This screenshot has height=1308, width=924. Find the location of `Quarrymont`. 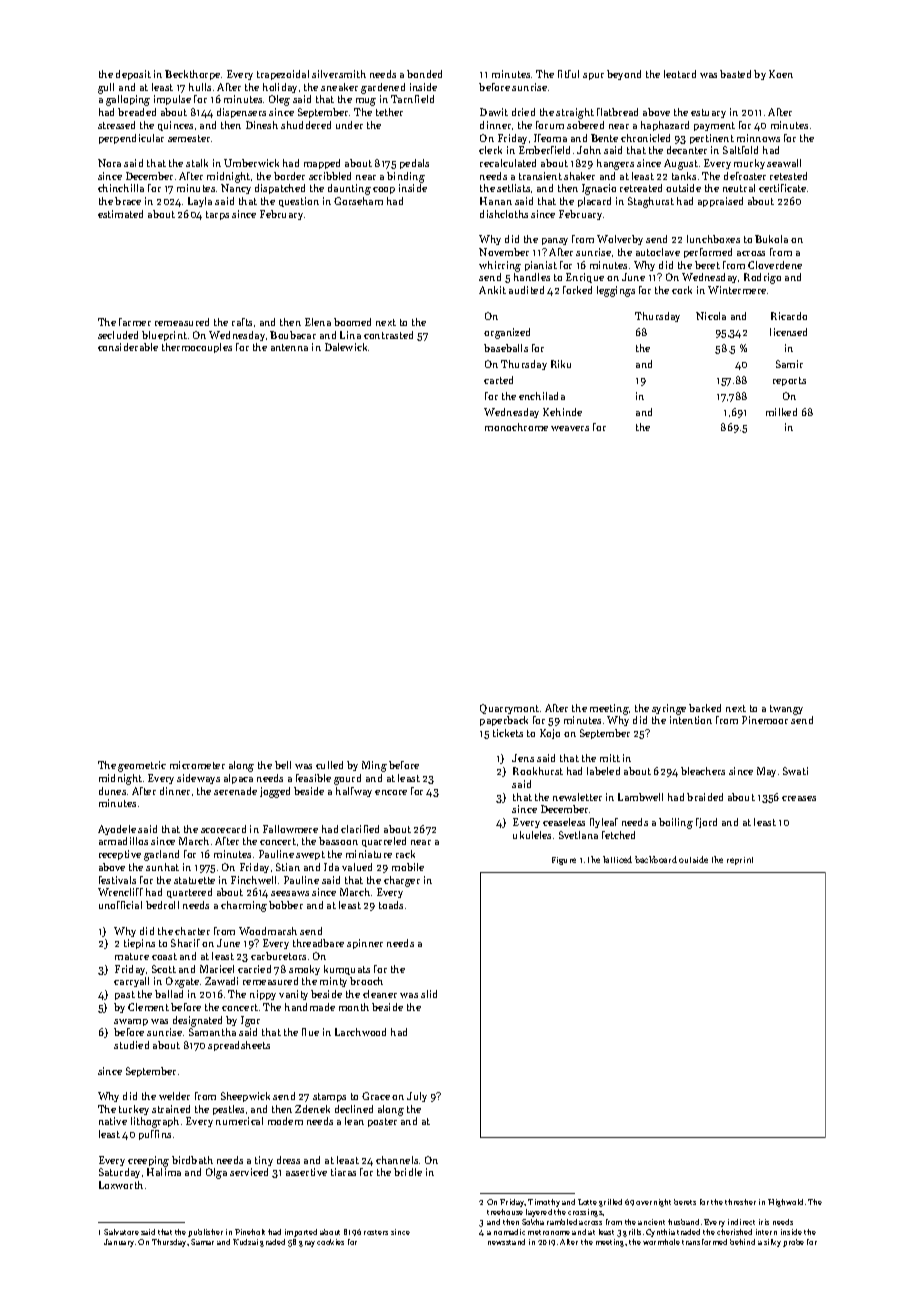

Quarrymont is located at coordinates (509, 709).
